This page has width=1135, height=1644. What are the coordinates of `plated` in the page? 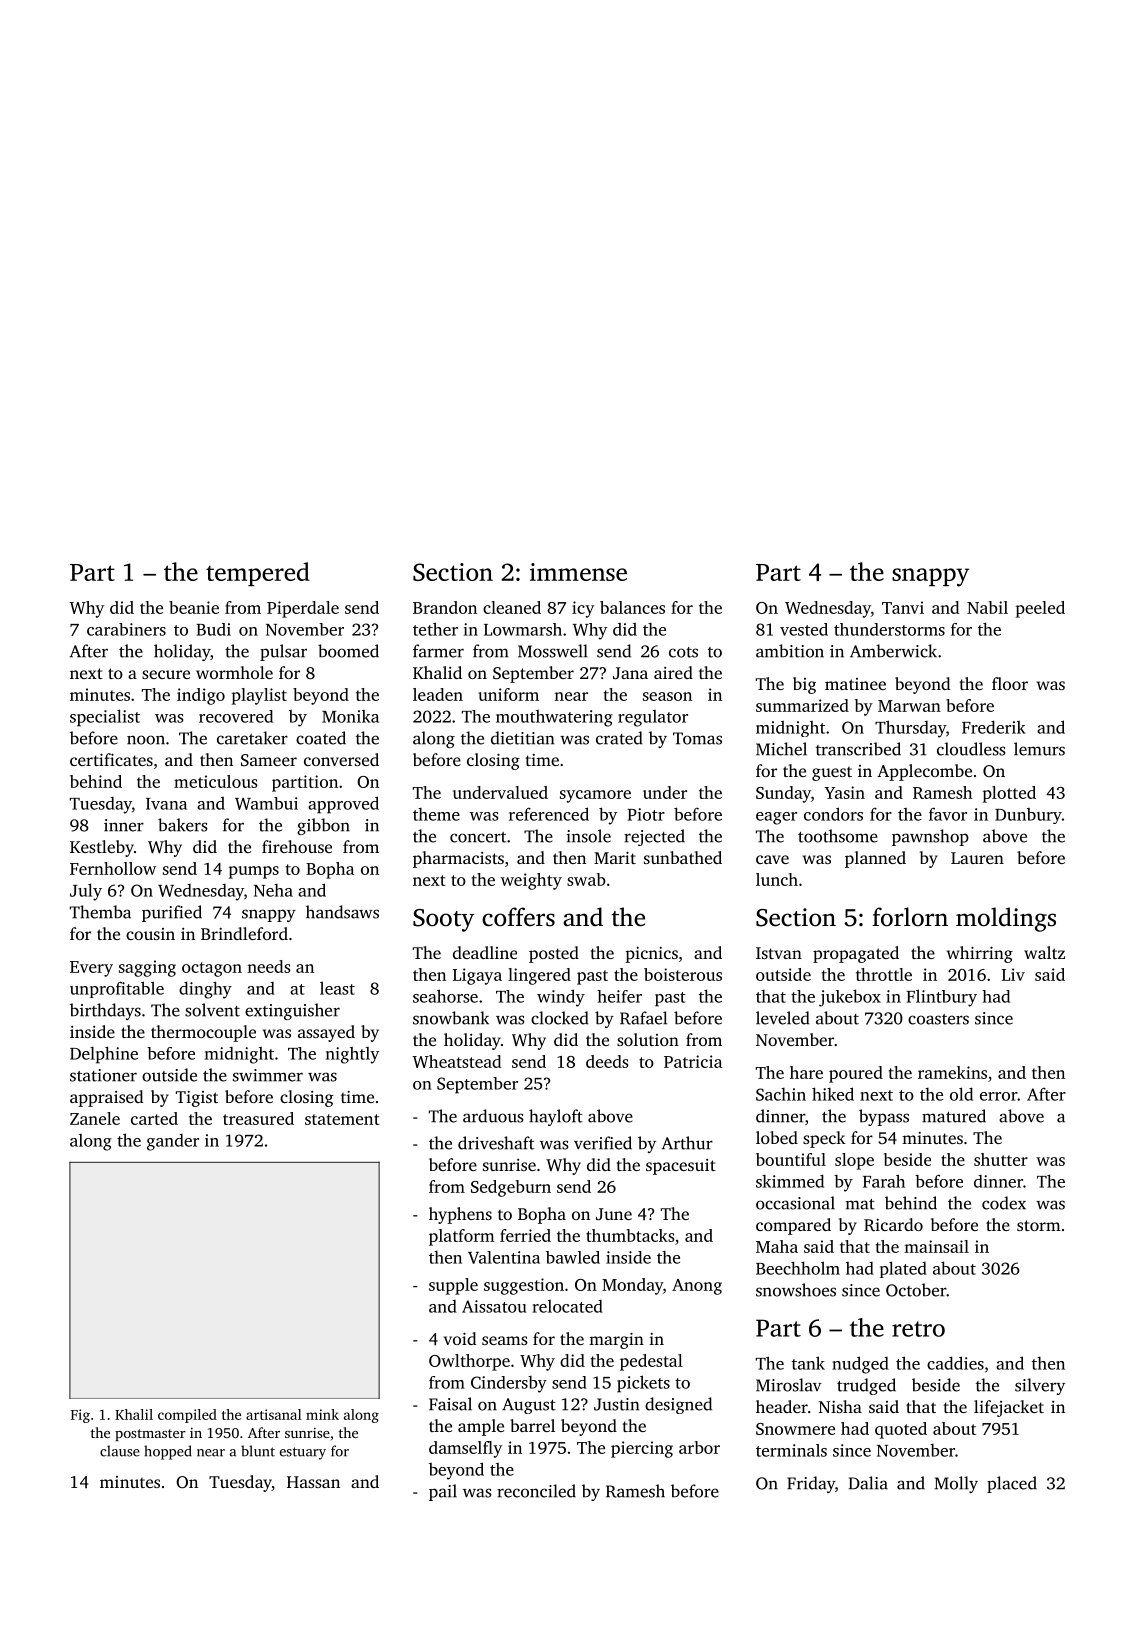 It's located at (903, 1269).
